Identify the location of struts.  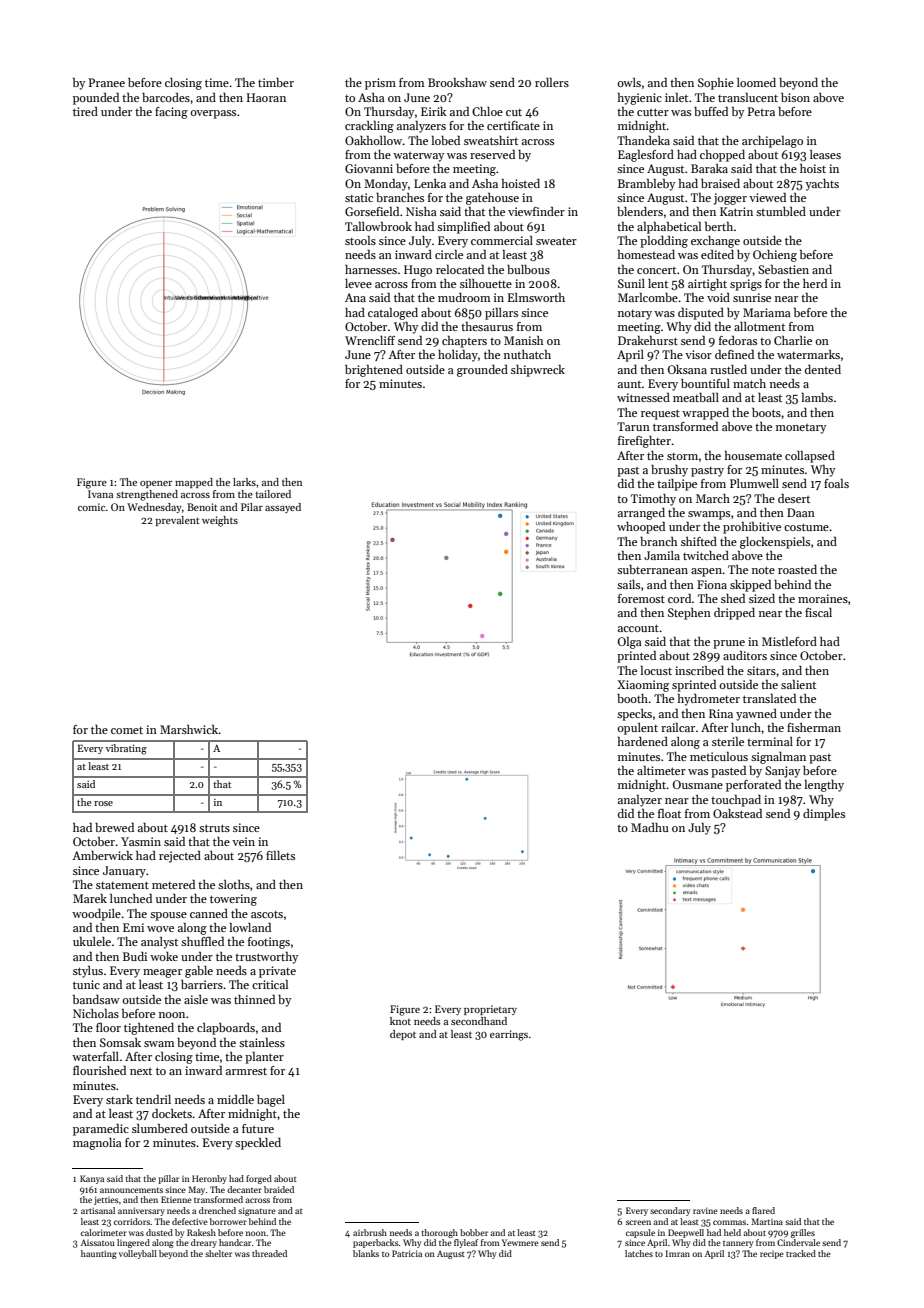
(214, 828).
